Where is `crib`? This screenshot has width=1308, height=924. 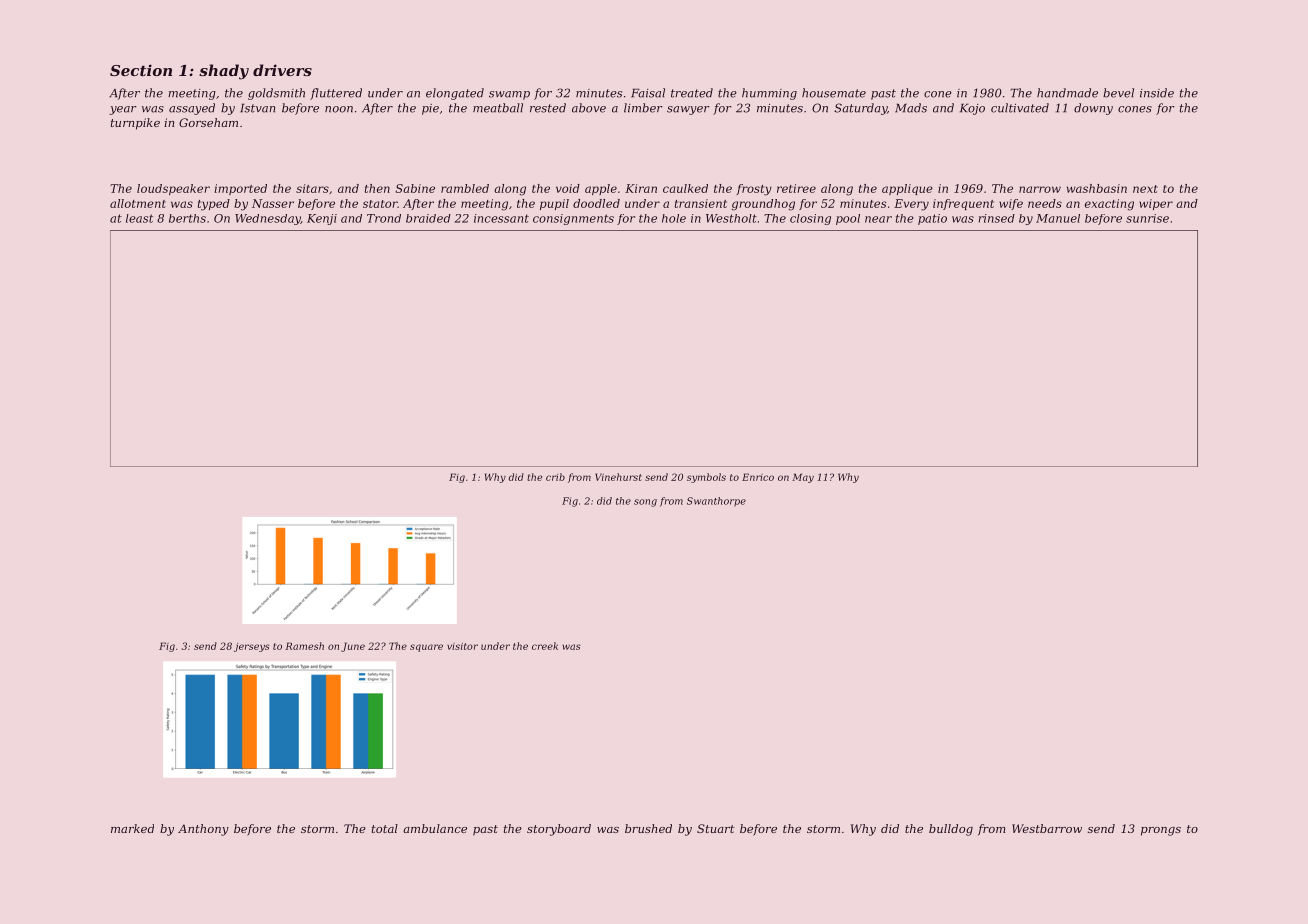 crib is located at coordinates (555, 477).
